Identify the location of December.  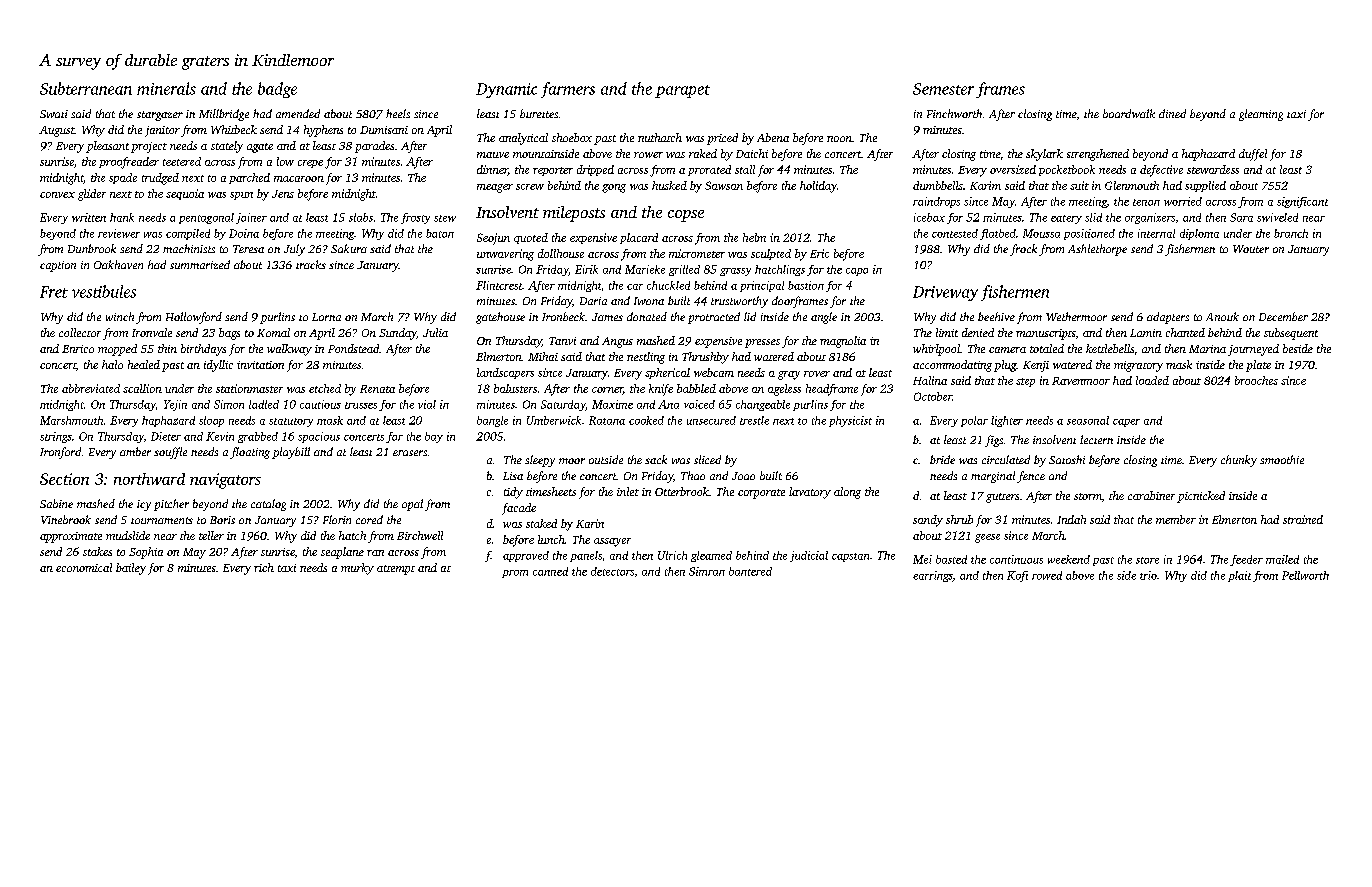
(1283, 316).
